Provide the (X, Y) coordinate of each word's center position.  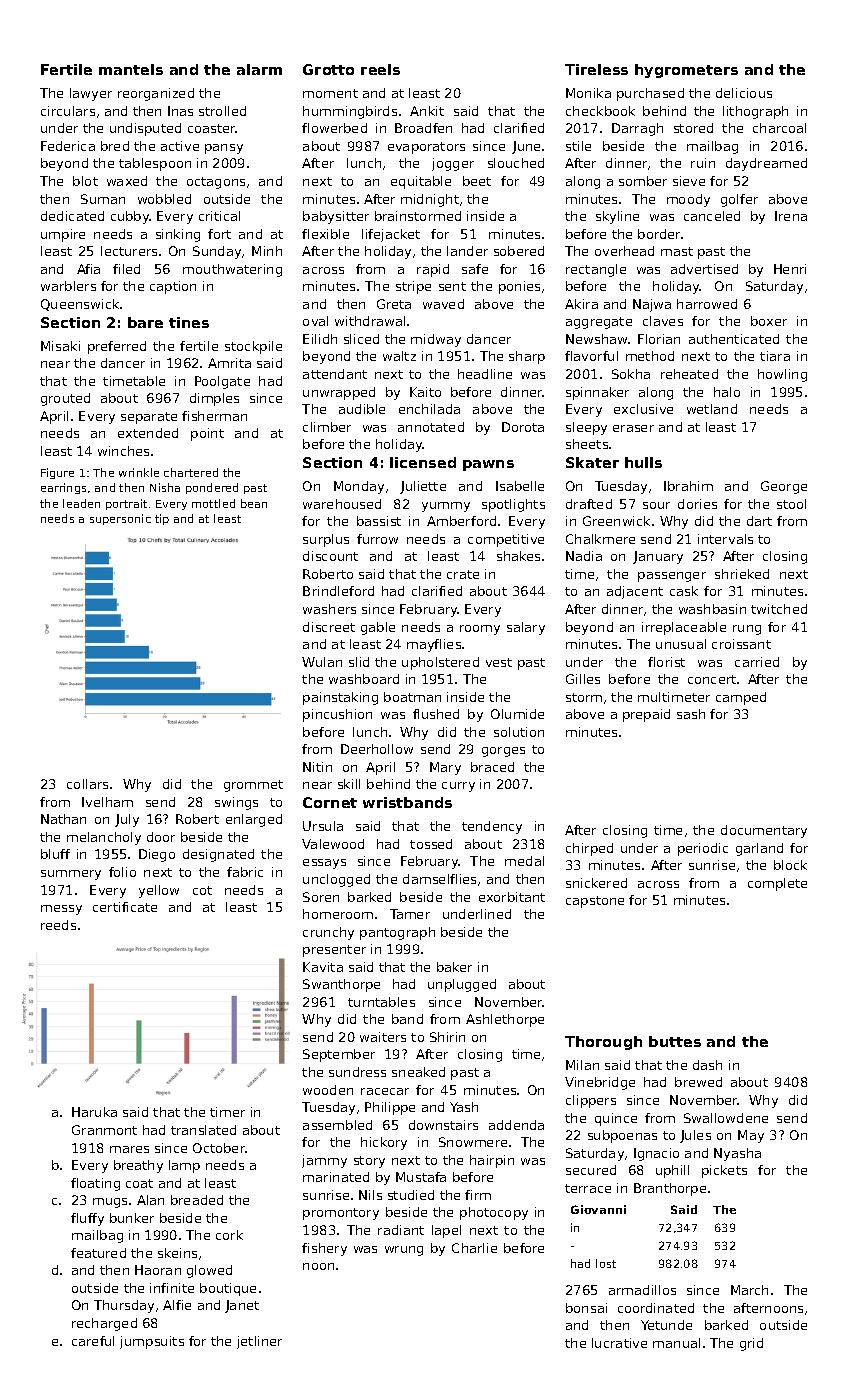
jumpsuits (152, 1342)
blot (85, 181)
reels (380, 69)
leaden (81, 503)
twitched (779, 609)
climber (327, 427)
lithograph (755, 112)
